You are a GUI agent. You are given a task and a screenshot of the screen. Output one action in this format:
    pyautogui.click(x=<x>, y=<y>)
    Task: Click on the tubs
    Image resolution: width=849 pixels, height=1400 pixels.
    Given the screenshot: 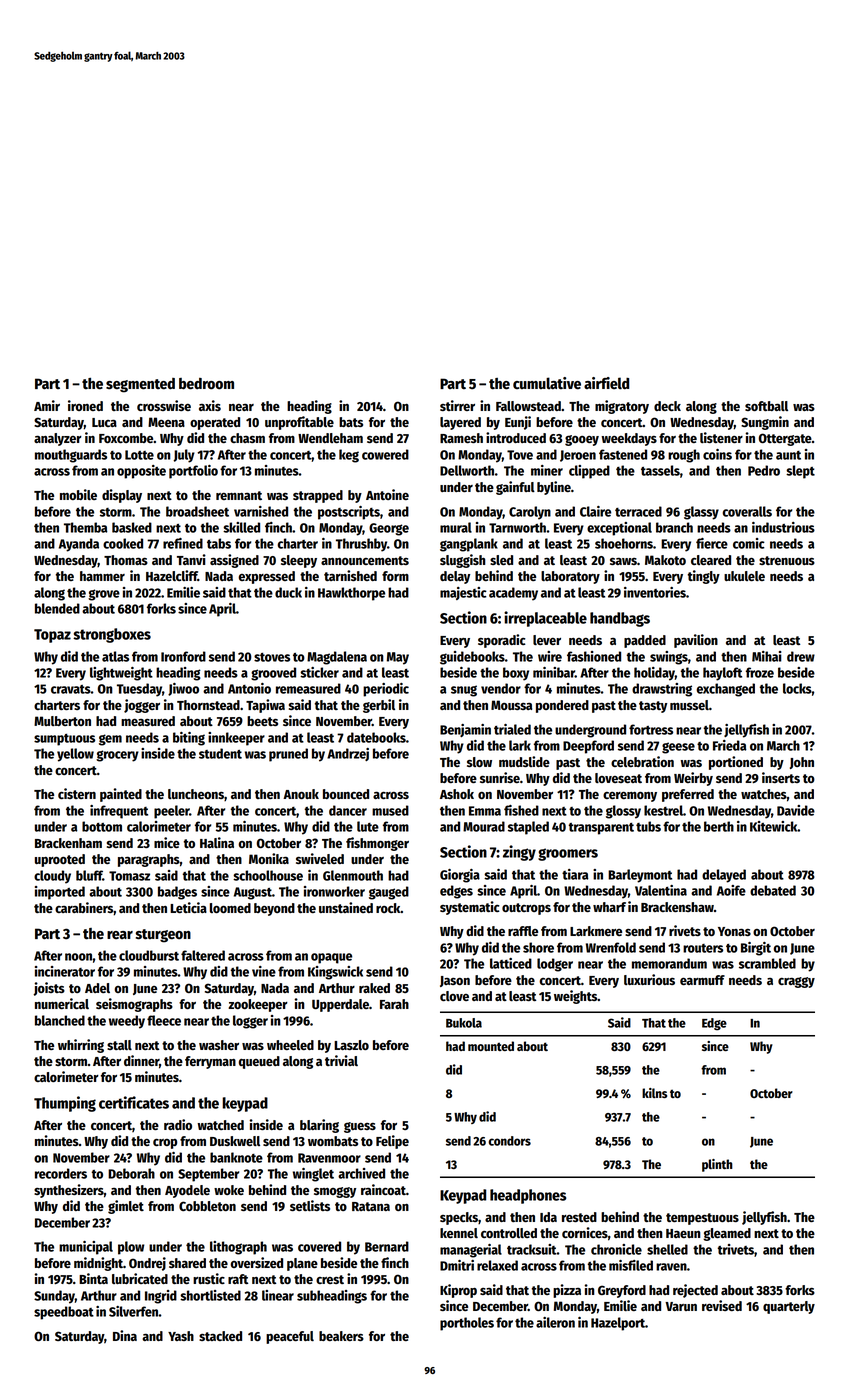 What is the action you would take?
    pyautogui.click(x=648, y=826)
